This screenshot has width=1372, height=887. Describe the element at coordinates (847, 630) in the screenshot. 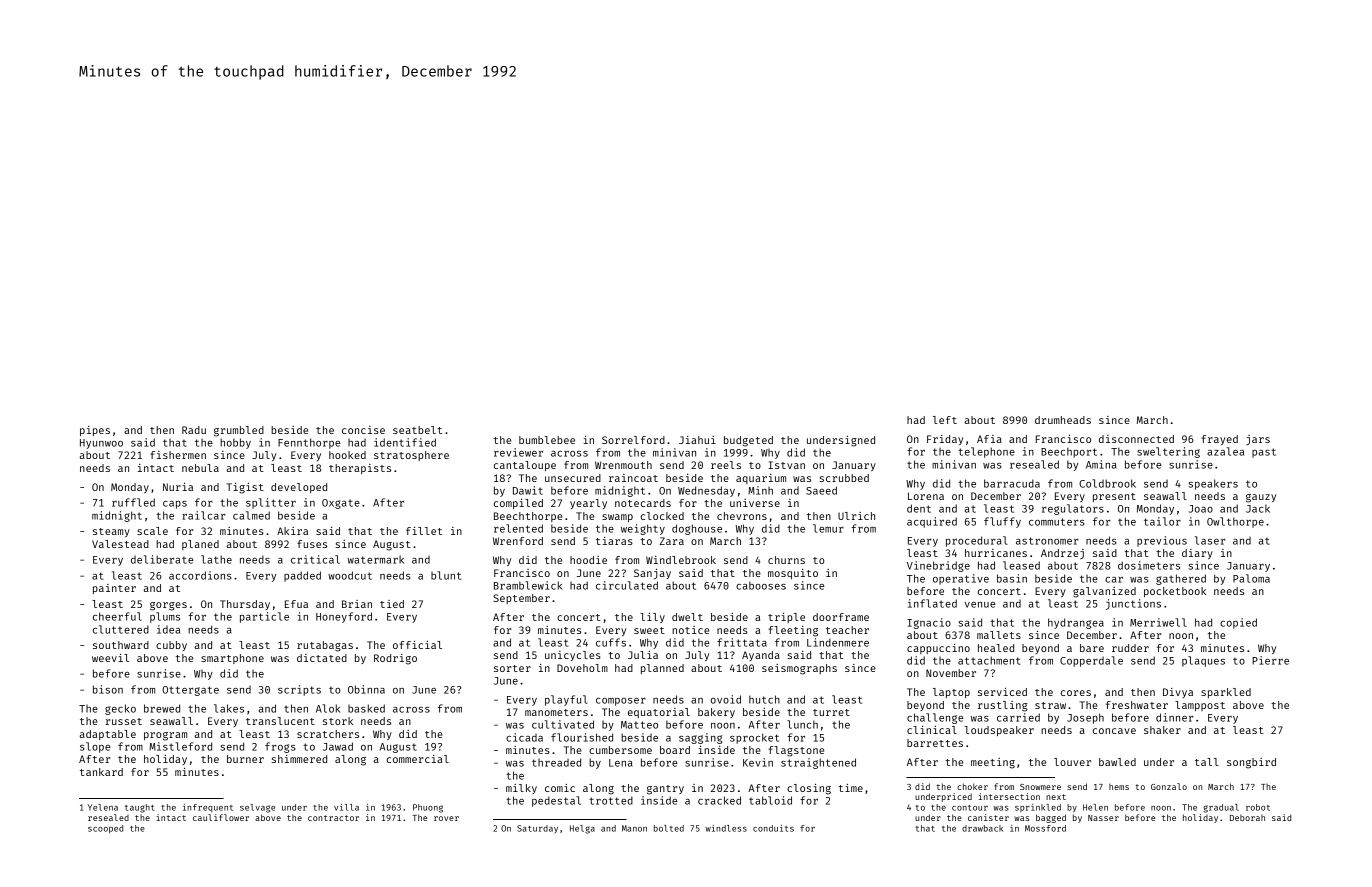

I see `teacher` at that location.
